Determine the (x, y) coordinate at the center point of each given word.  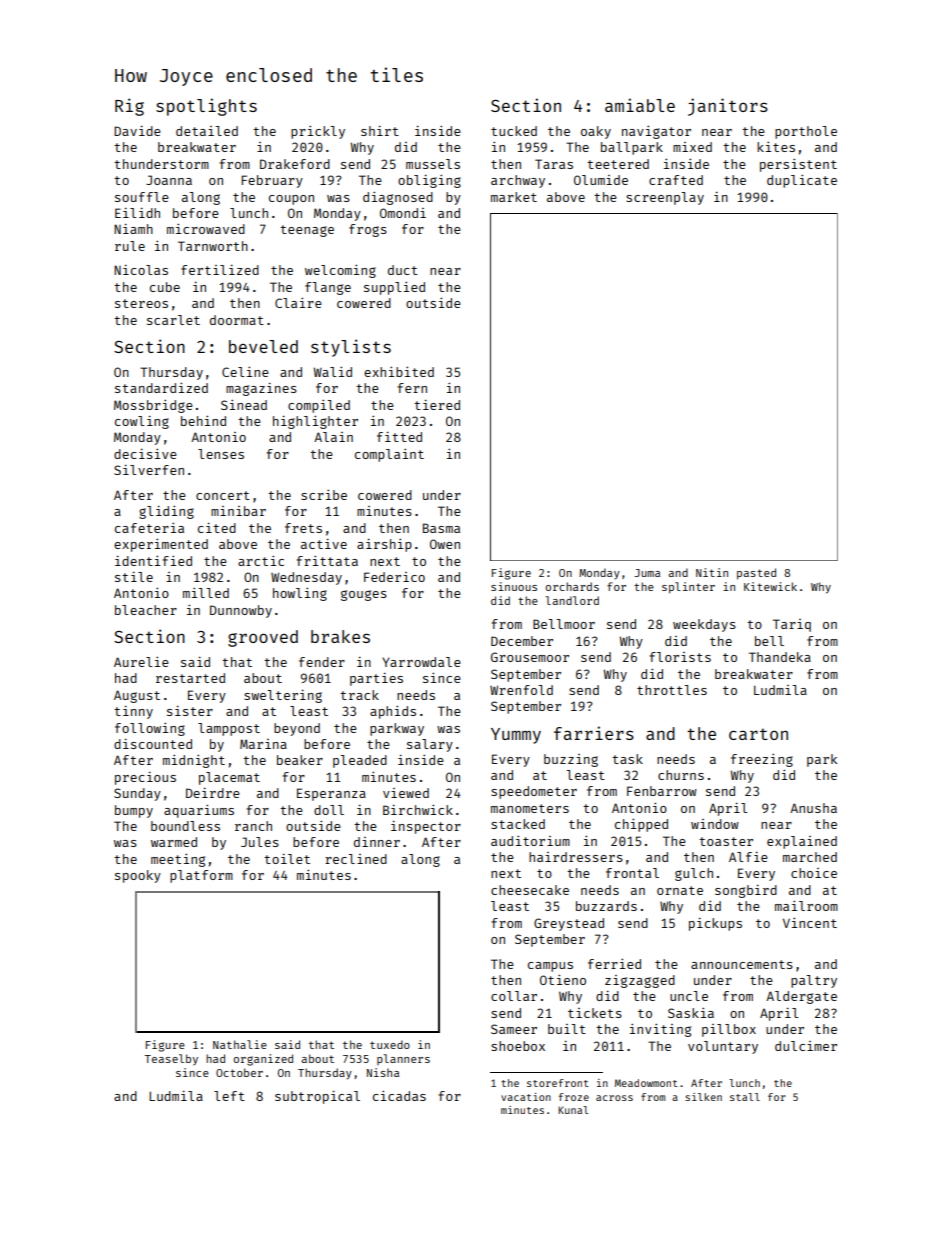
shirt (380, 130)
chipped (641, 825)
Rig (129, 107)
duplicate (802, 181)
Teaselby (171, 1060)
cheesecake (530, 890)
